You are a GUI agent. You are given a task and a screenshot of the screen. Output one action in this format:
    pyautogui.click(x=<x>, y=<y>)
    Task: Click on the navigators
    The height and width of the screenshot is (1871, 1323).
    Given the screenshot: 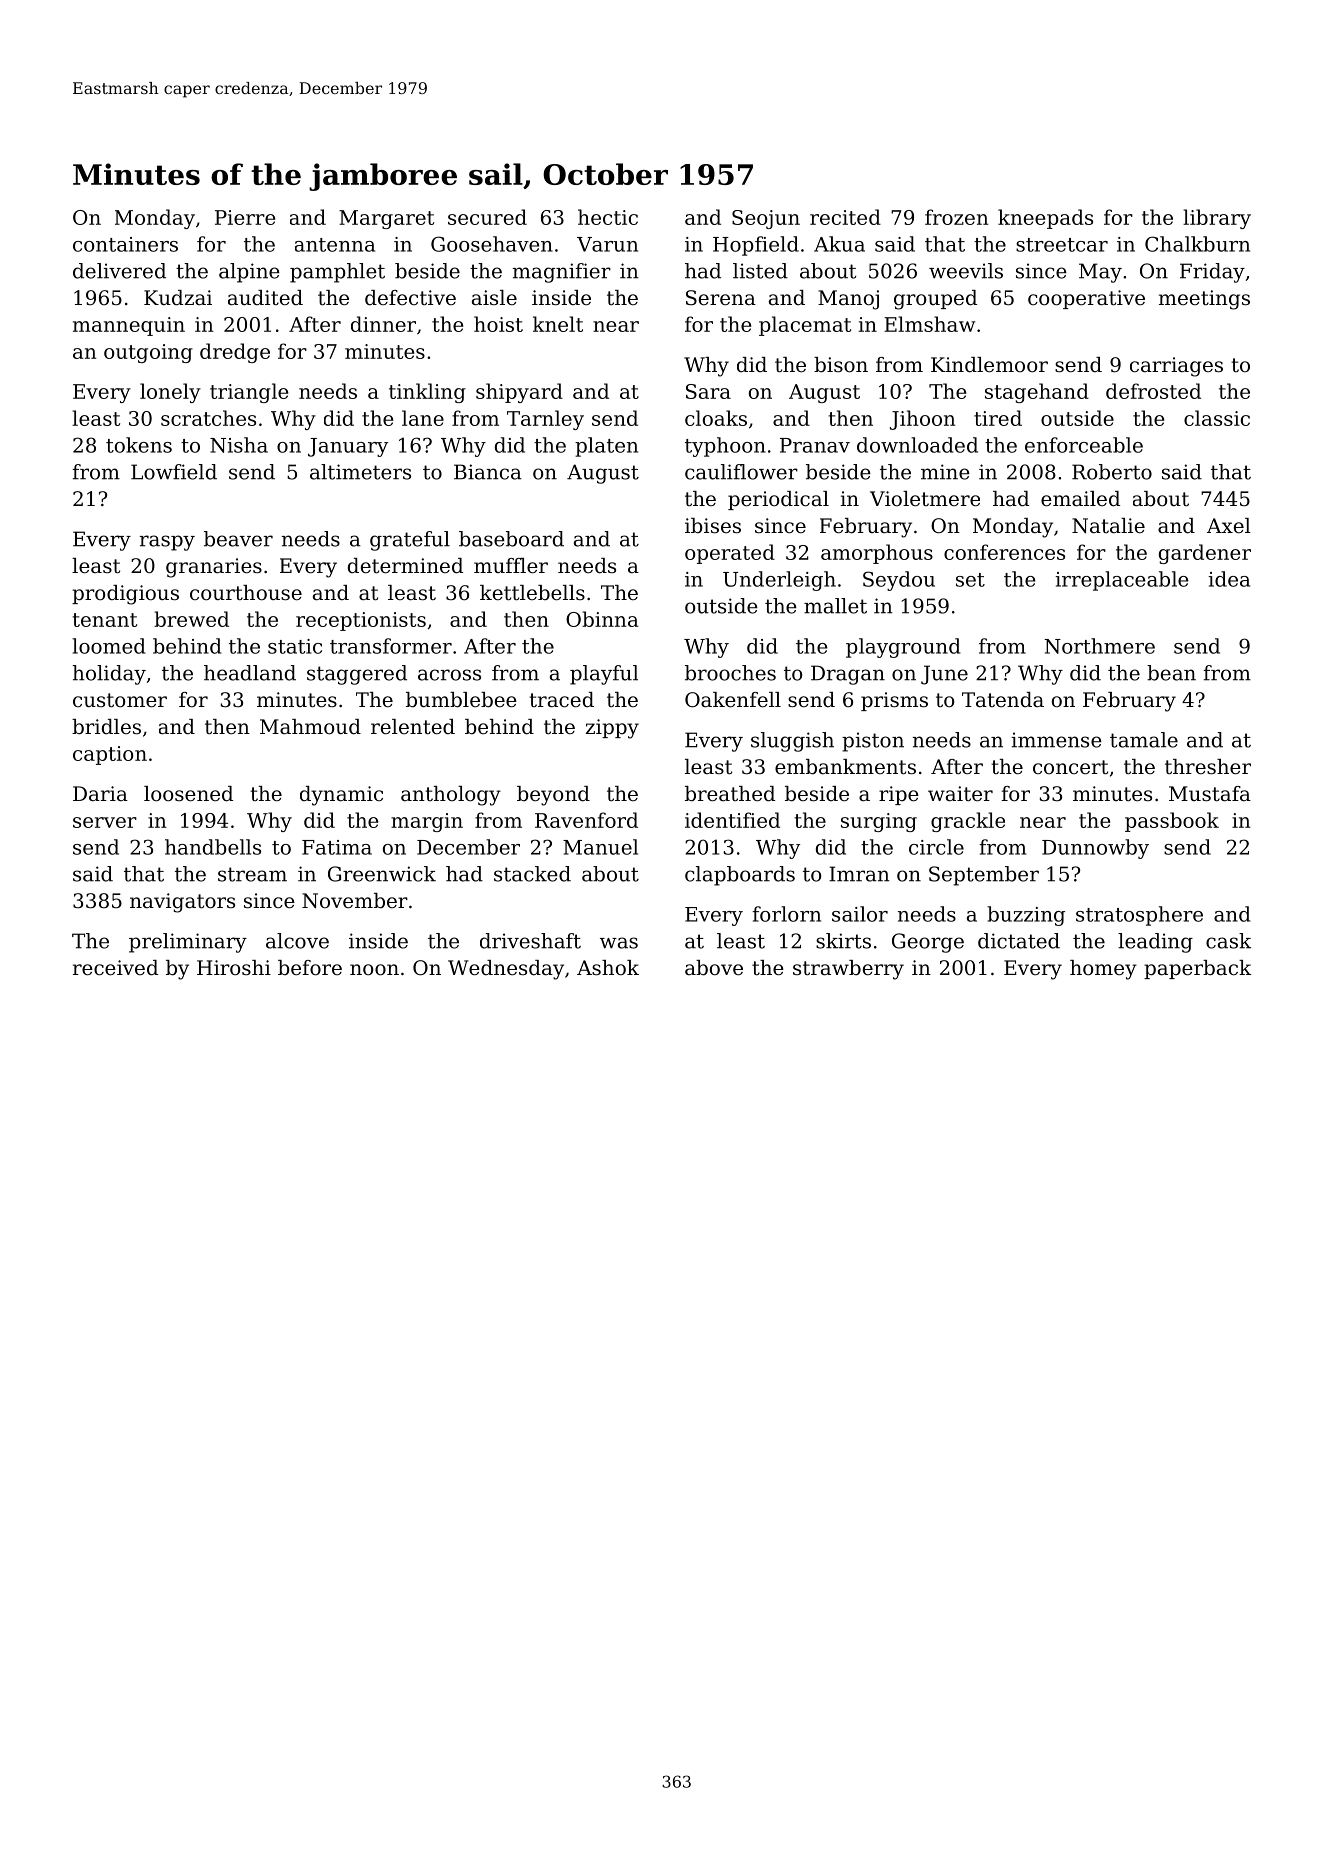 What is the action you would take?
    pyautogui.click(x=182, y=903)
